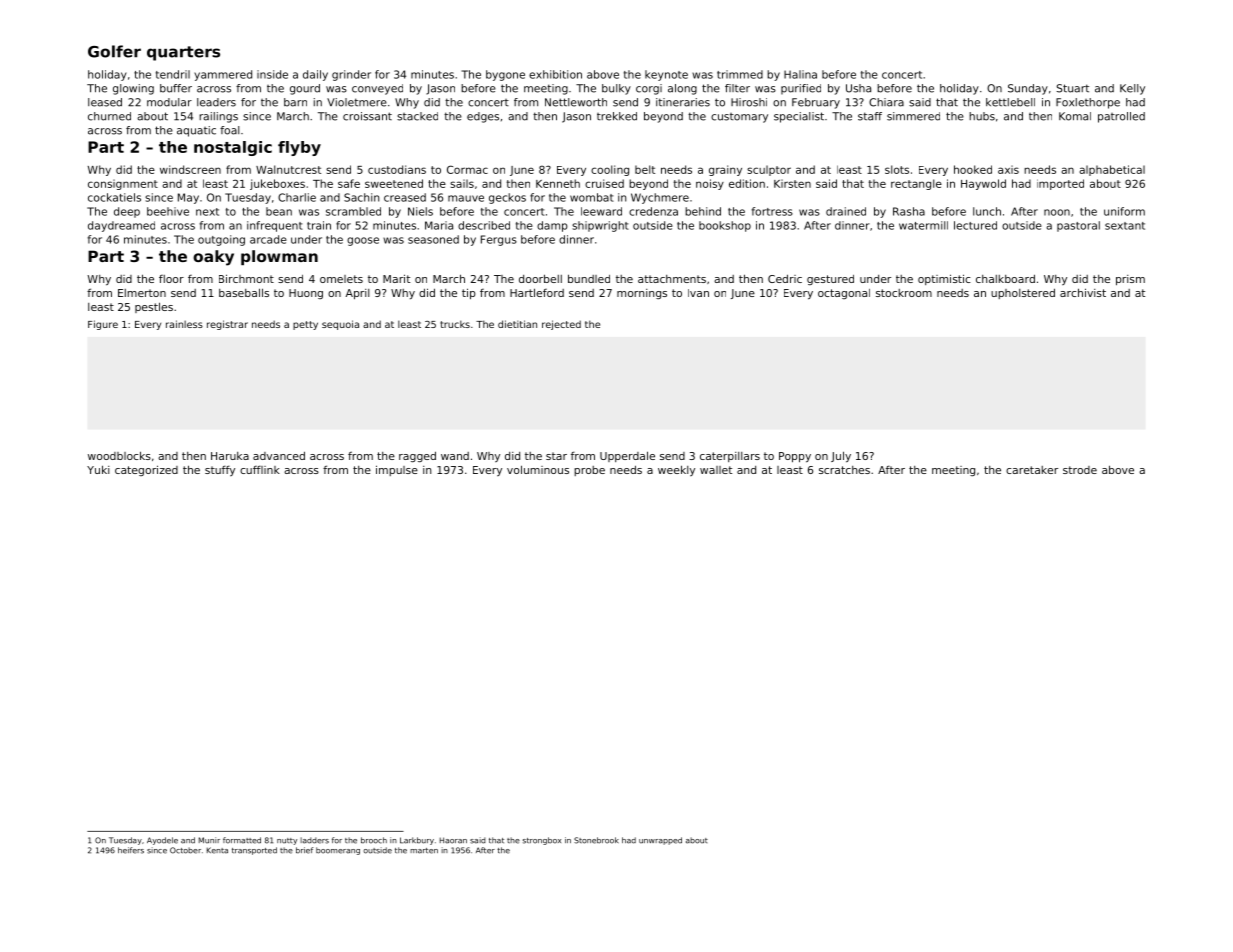 The width and height of the document is (1233, 952). Describe the element at coordinates (466, 198) in the document. I see `mauve` at that location.
